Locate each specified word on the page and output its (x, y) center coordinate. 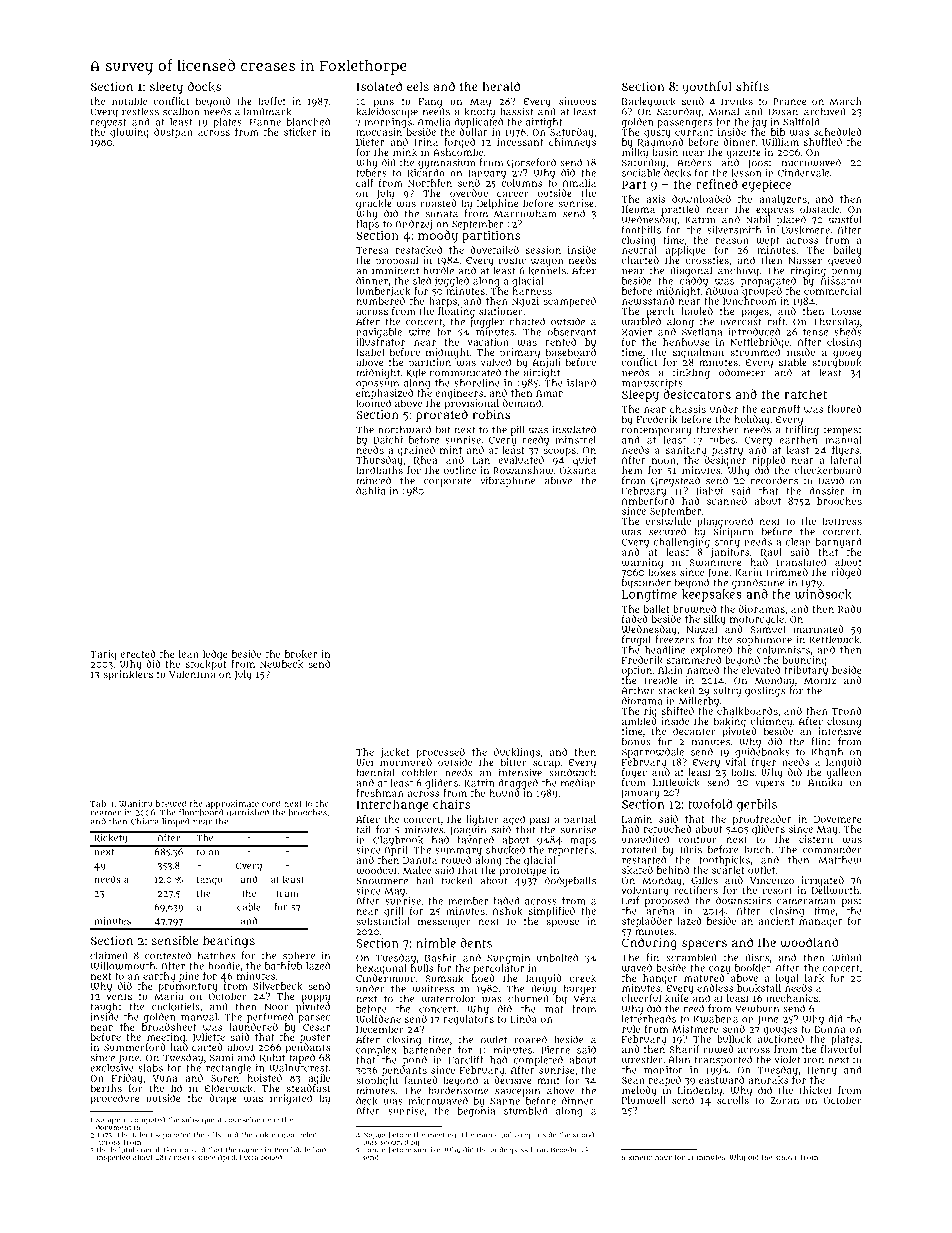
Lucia (249, 1157)
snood (583, 1135)
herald (501, 86)
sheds (848, 332)
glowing (129, 133)
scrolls (733, 1100)
